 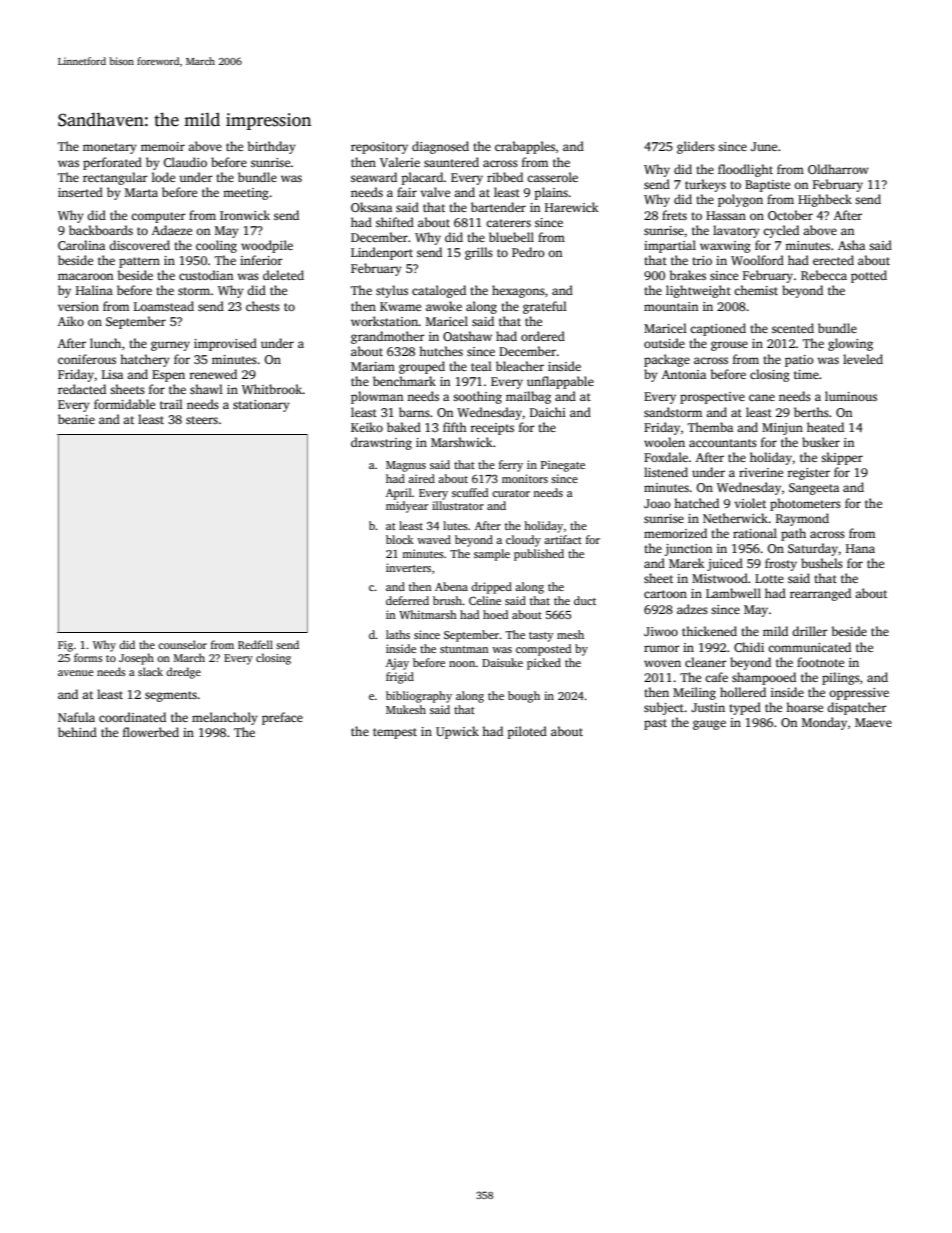 What do you see at coordinates (272, 147) in the image?
I see `birthday` at bounding box center [272, 147].
